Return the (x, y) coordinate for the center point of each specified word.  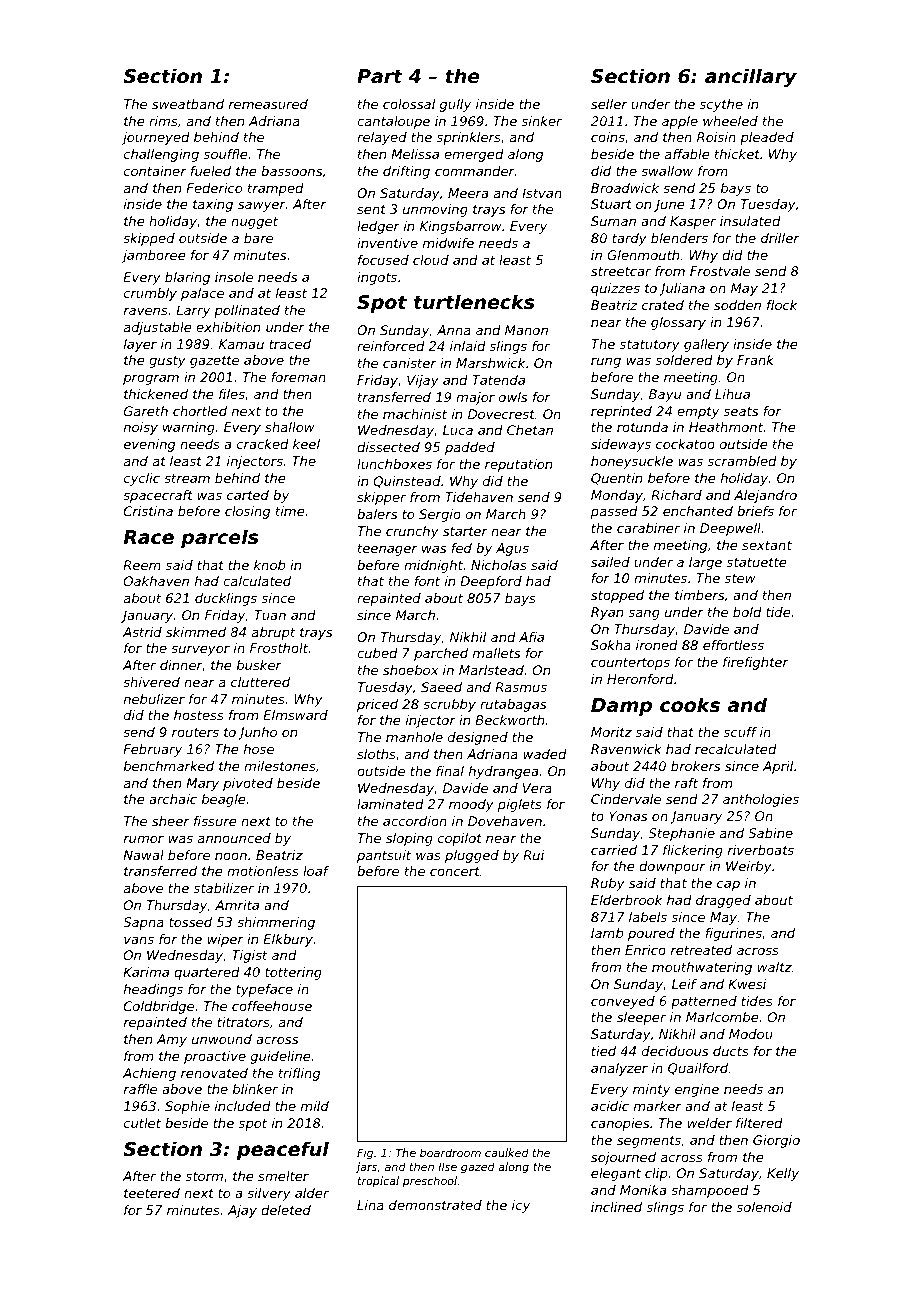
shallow (289, 427)
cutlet (142, 1123)
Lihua (732, 394)
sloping (409, 839)
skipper (381, 498)
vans (139, 940)
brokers (695, 766)
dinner (181, 665)
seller (609, 104)
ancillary (751, 77)
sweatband (188, 104)
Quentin (616, 479)
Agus (512, 549)
